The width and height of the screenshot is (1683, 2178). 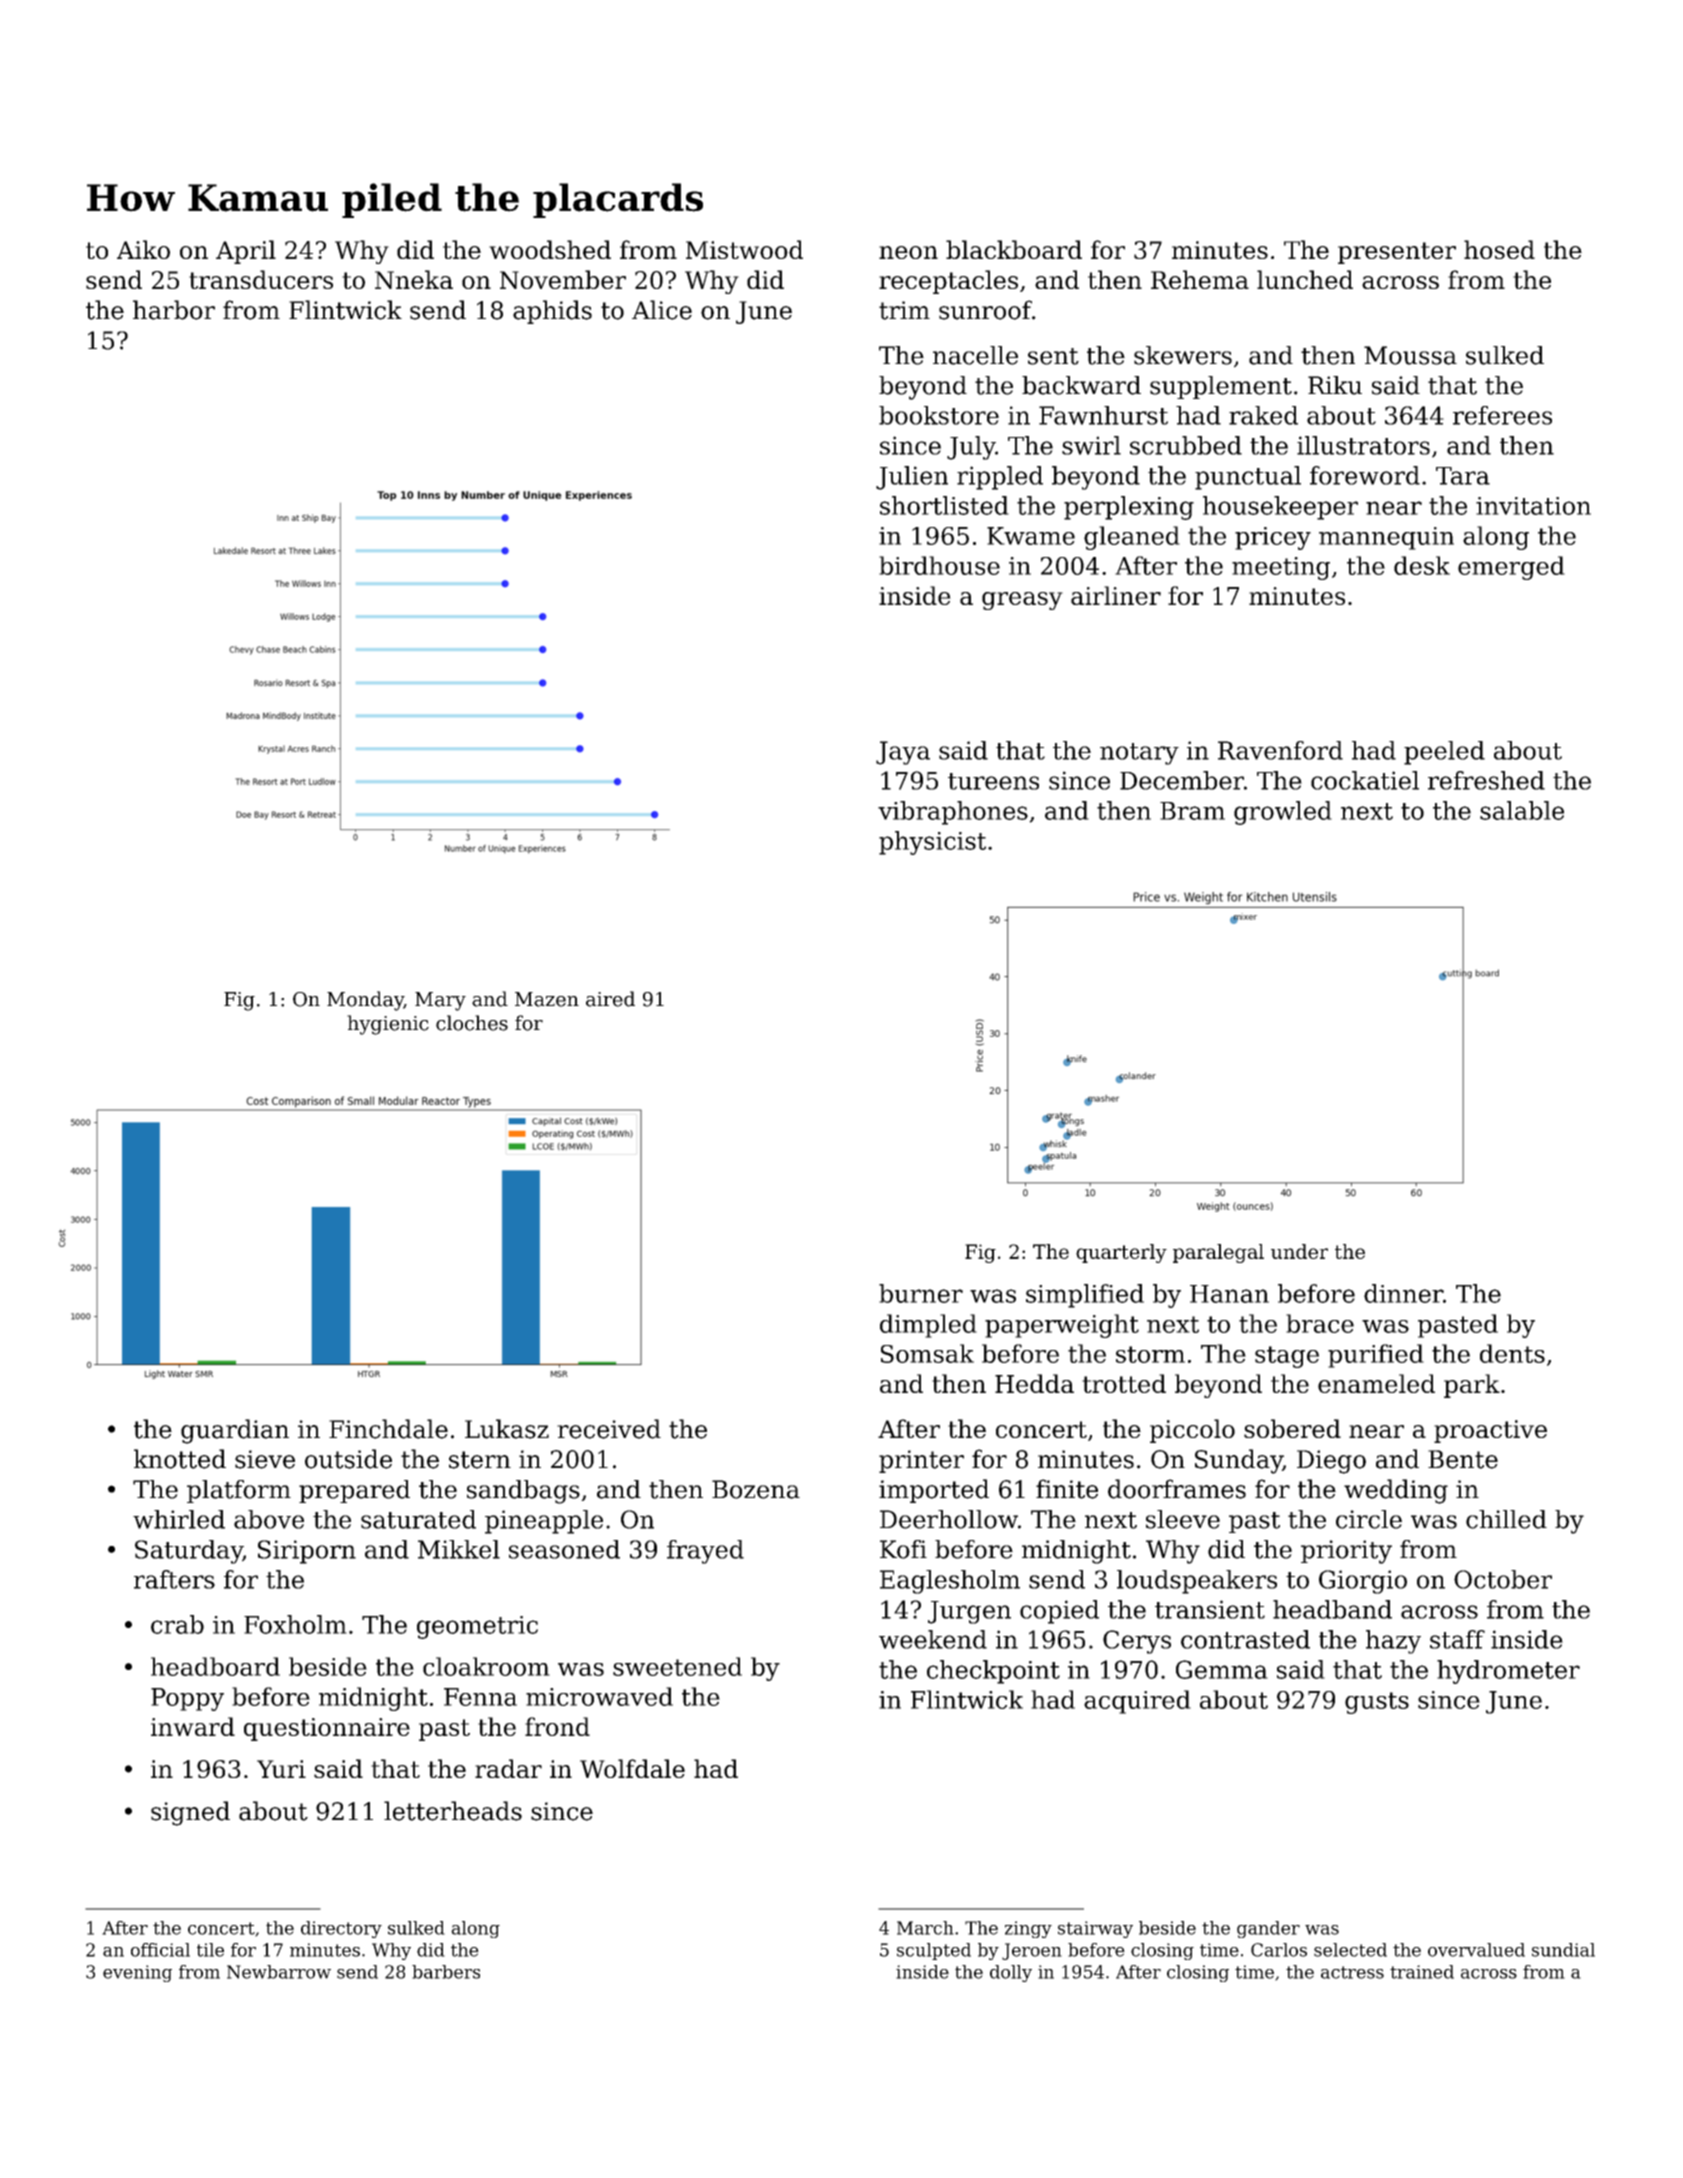 What do you see at coordinates (1476, 1950) in the screenshot?
I see `overvalued` at bounding box center [1476, 1950].
